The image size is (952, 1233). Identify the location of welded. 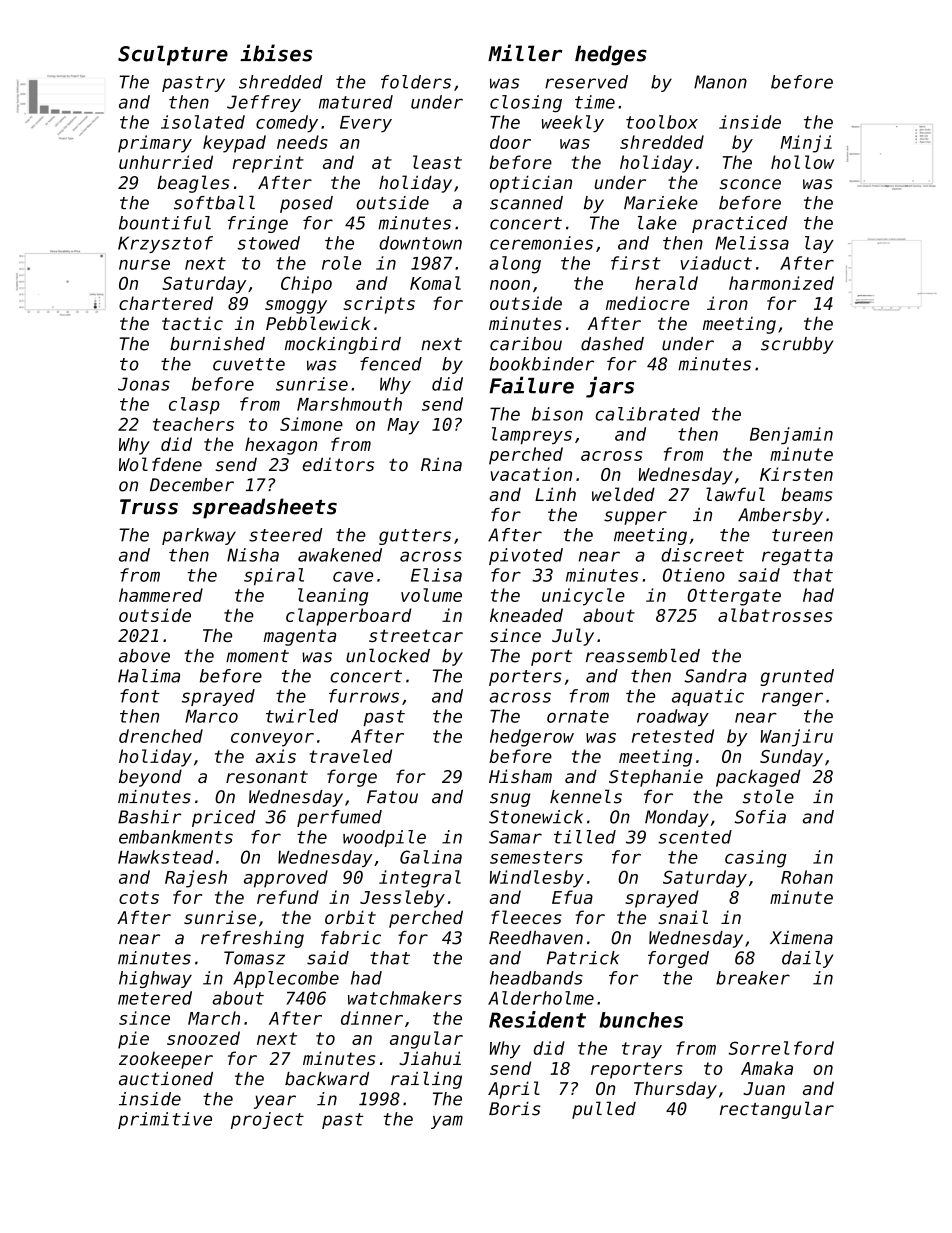
(623, 494).
